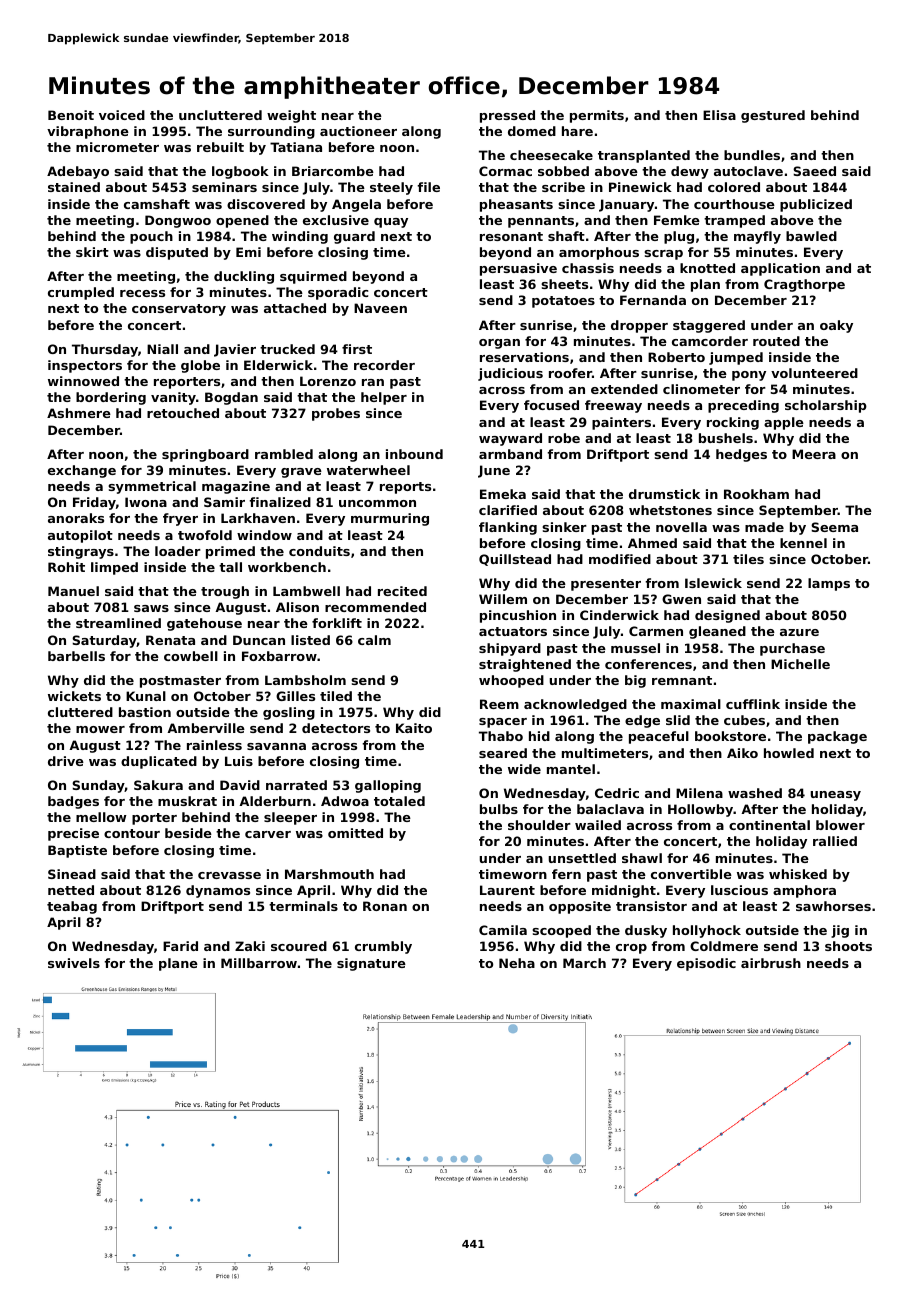 Image resolution: width=924 pixels, height=1308 pixels. What do you see at coordinates (271, 132) in the screenshot?
I see `surrounding` at bounding box center [271, 132].
